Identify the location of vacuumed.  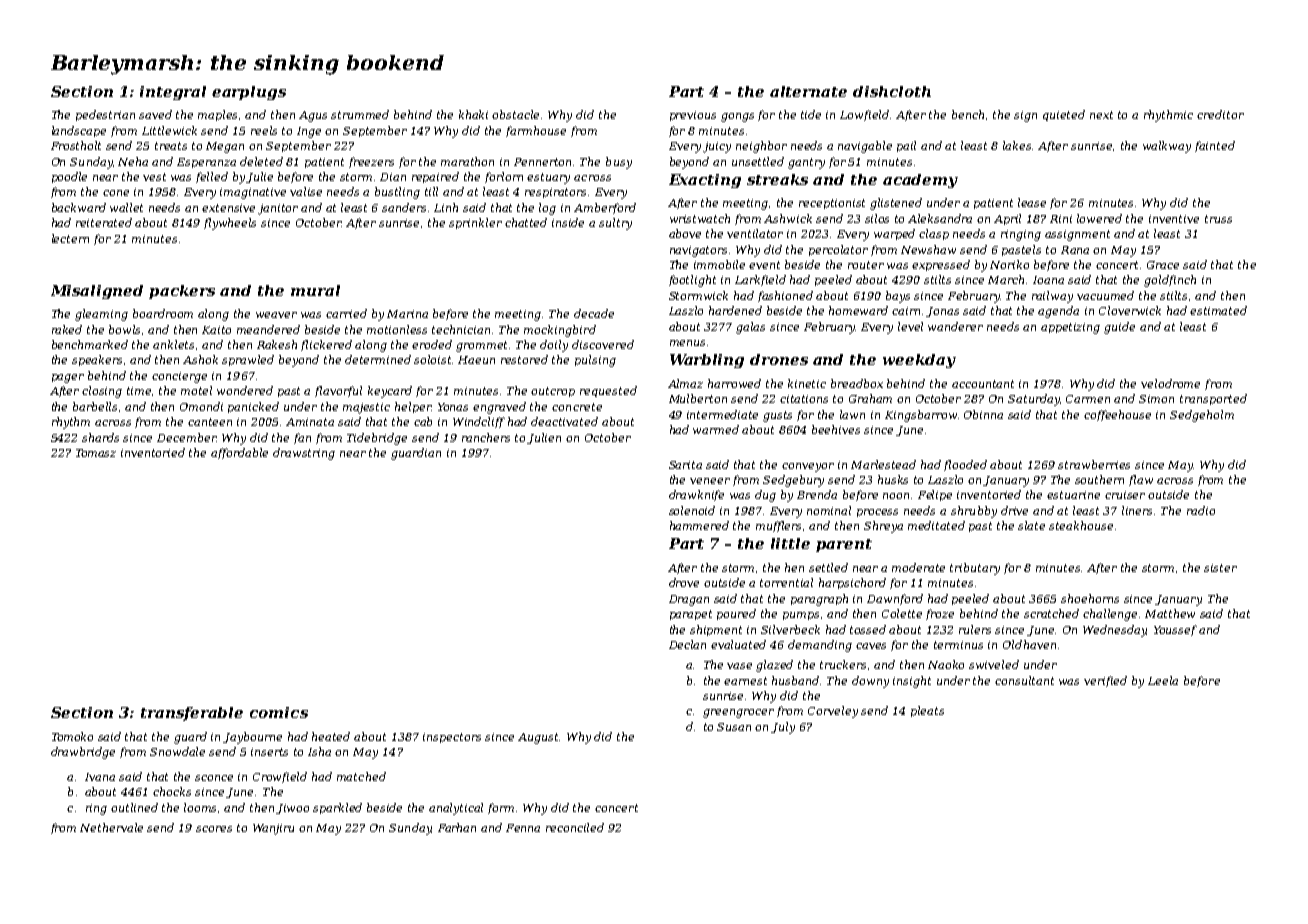
(1105, 295).
